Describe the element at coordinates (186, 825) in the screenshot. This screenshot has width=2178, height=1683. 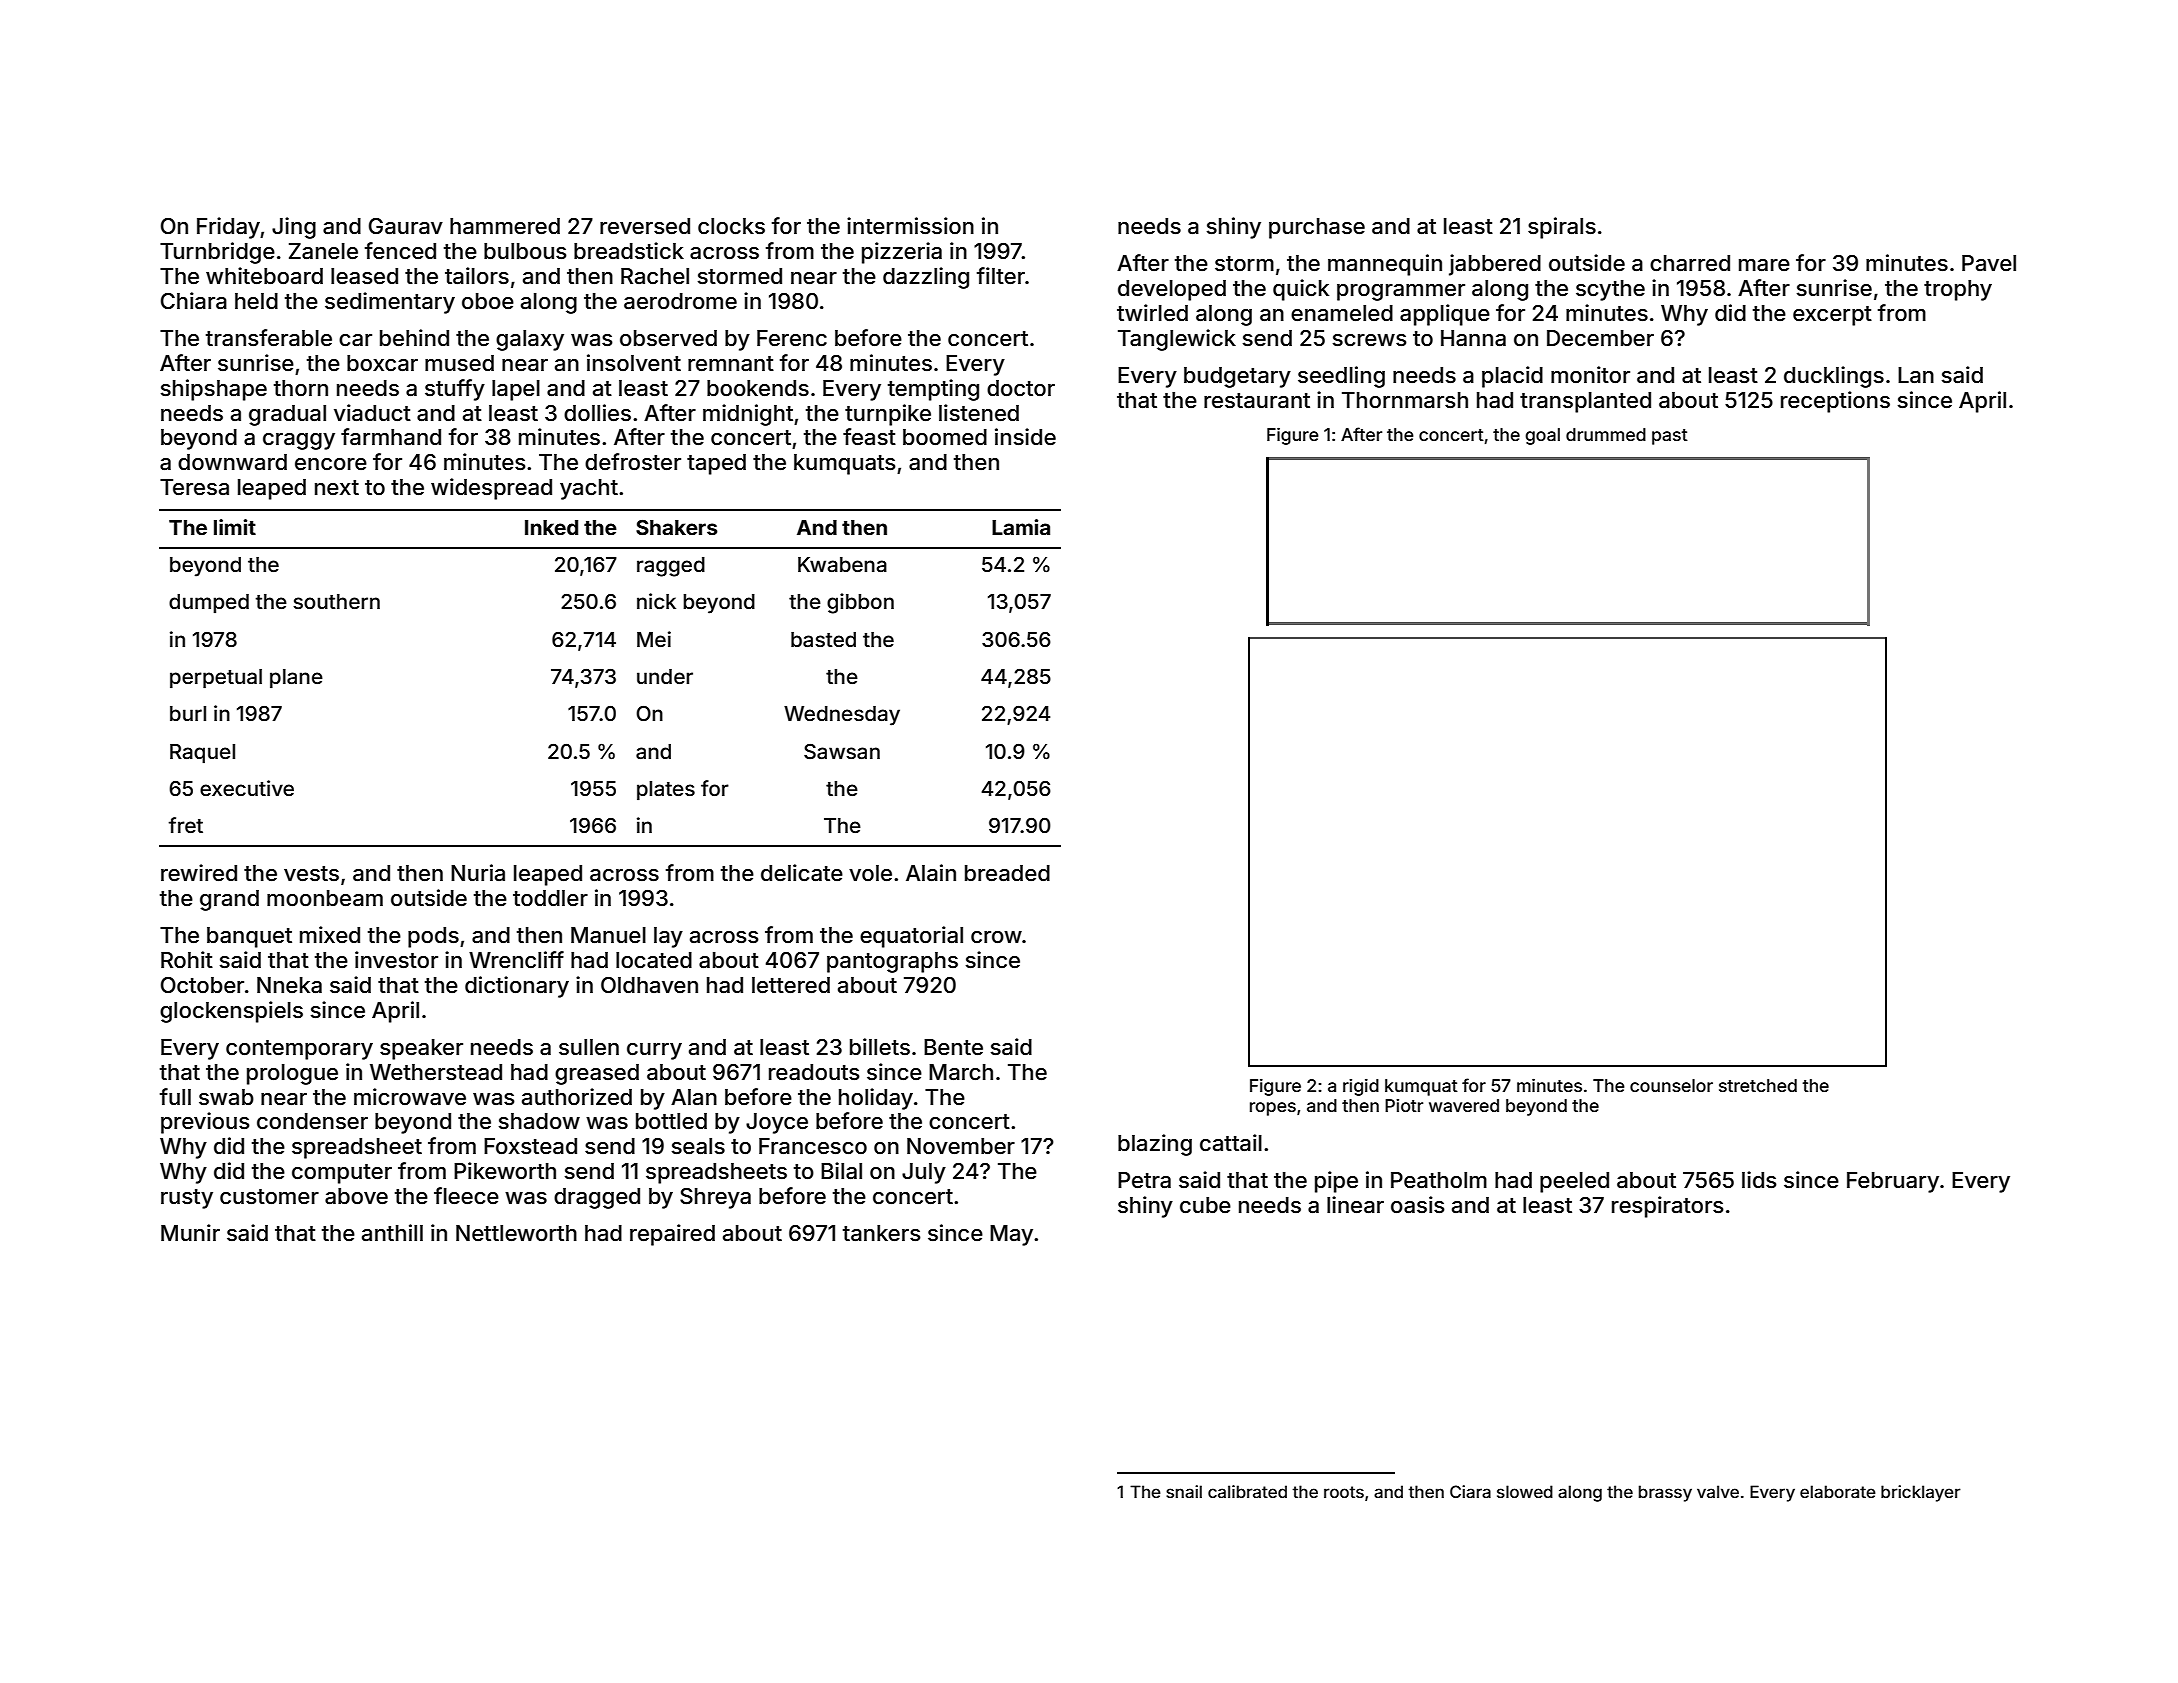
I see `fret` at that location.
